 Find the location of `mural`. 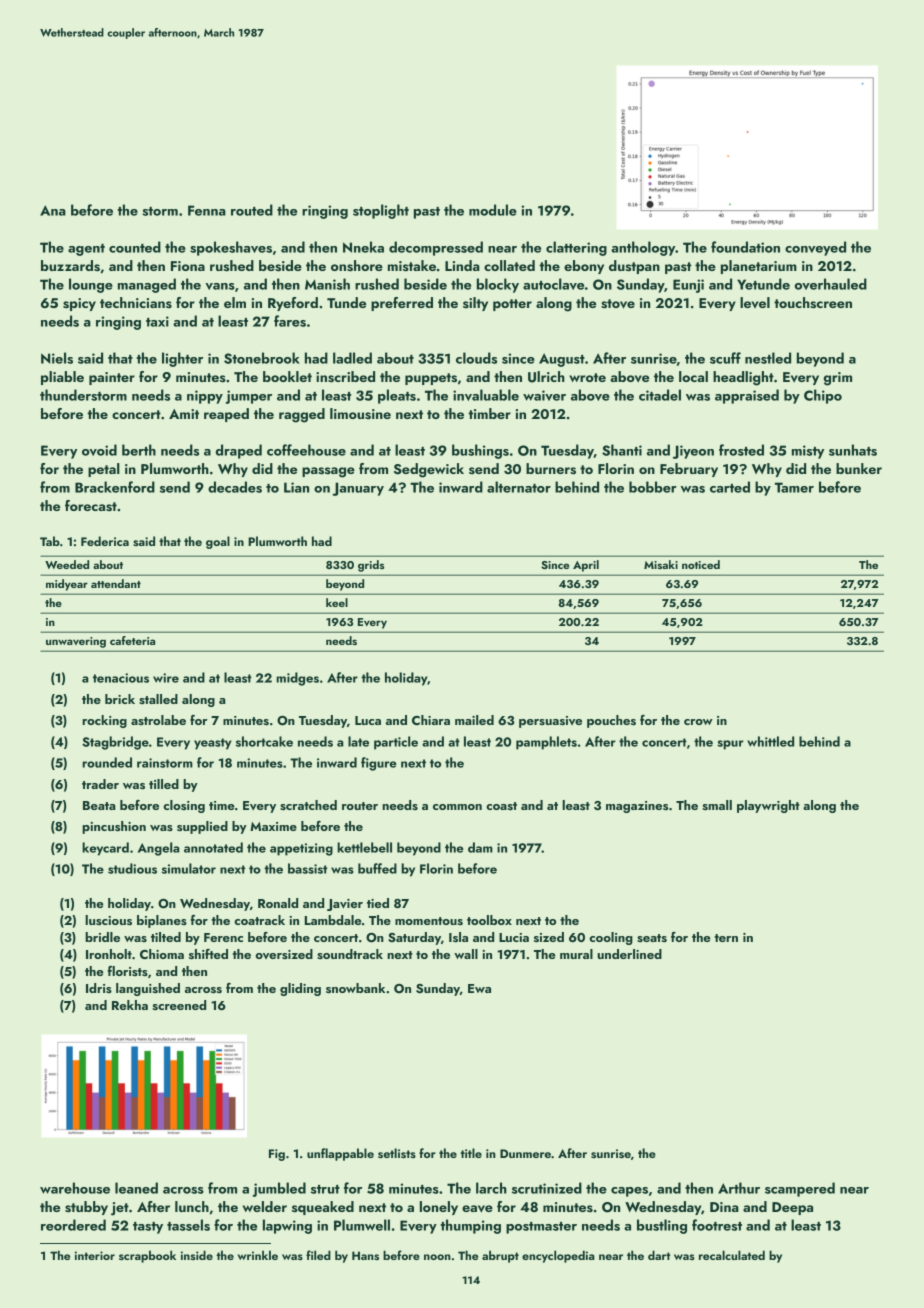

mural is located at coordinates (576, 954).
